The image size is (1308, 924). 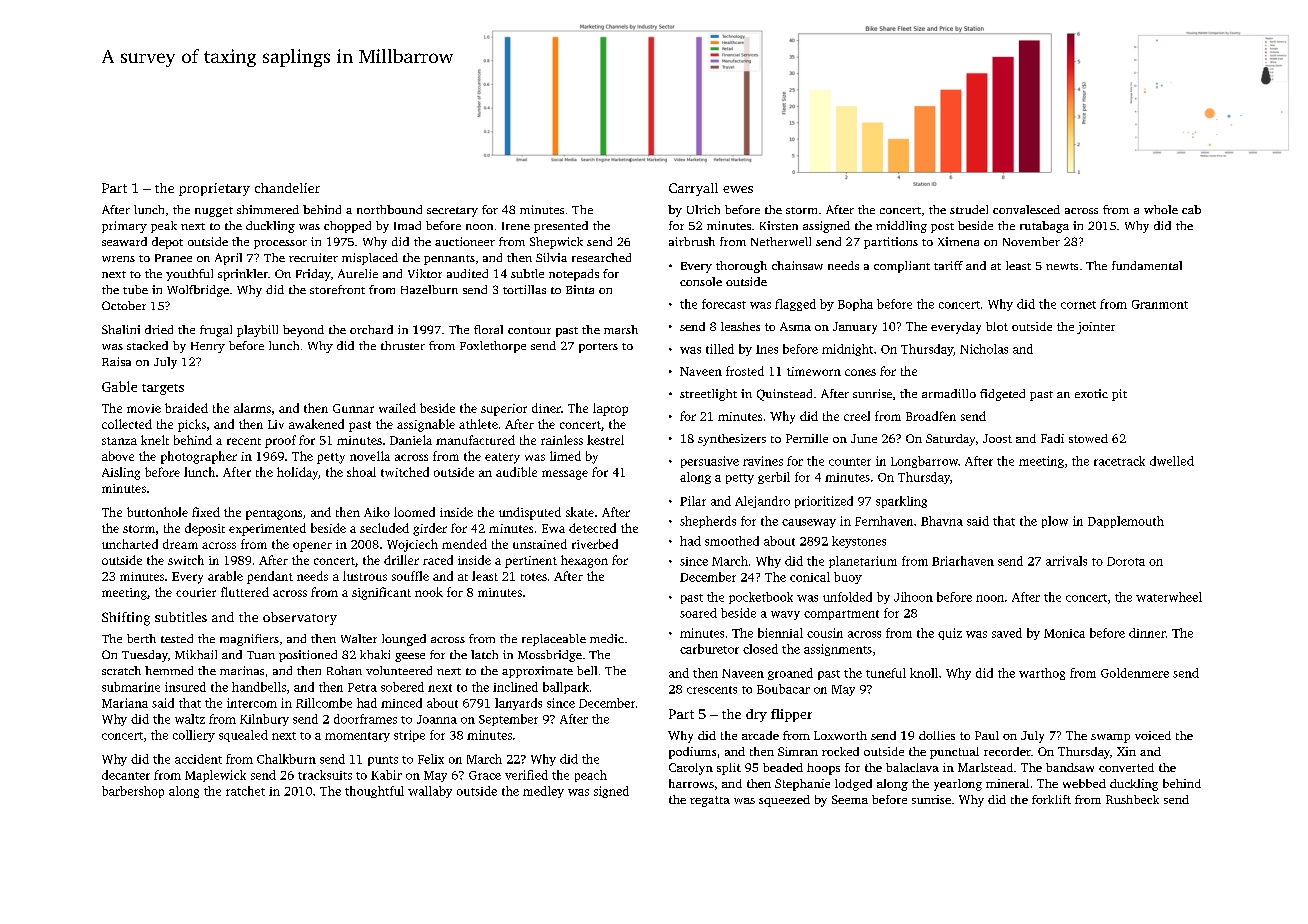 I want to click on tariff, so click(x=948, y=265).
